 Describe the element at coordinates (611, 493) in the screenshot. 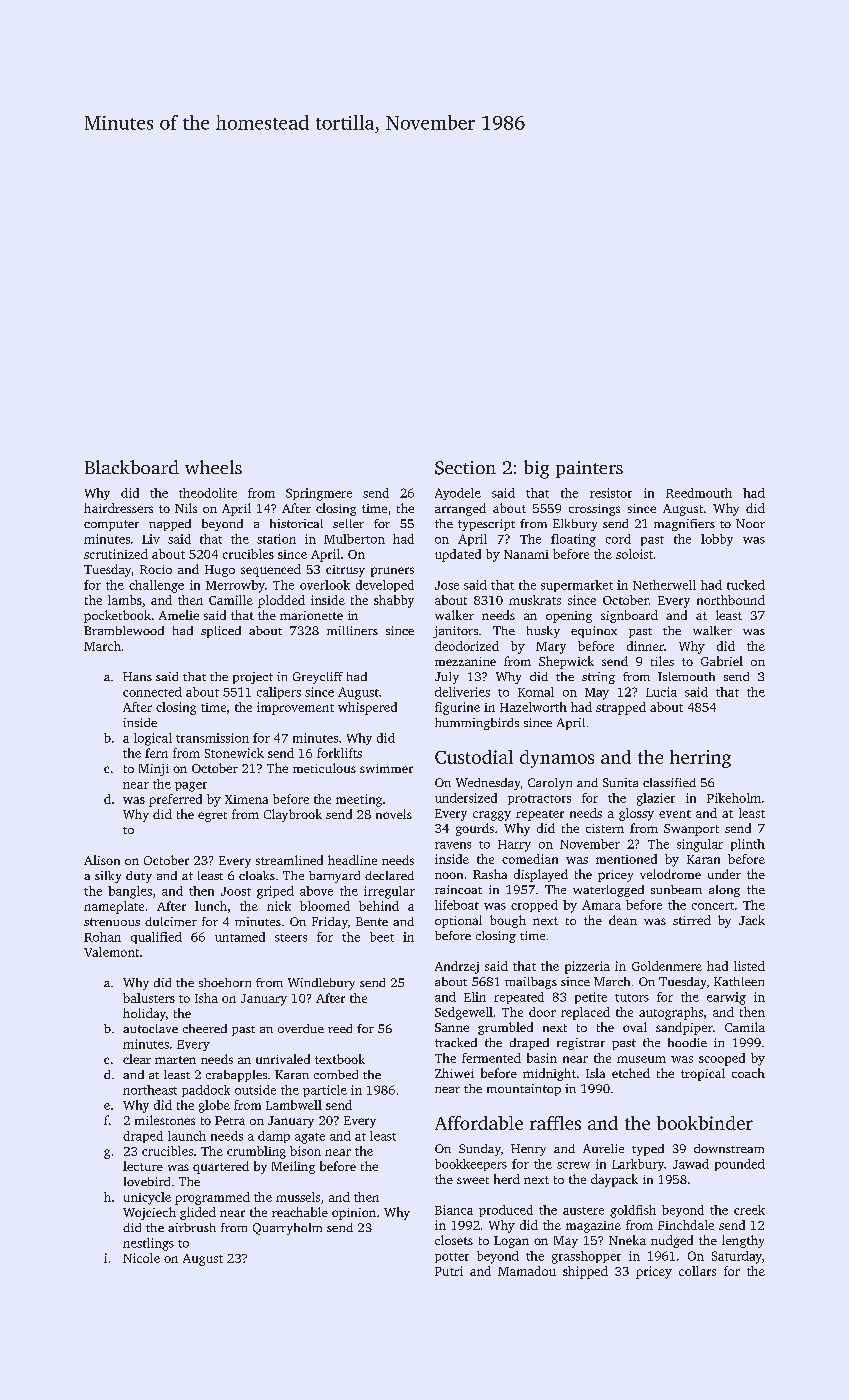

I see `resistor` at that location.
